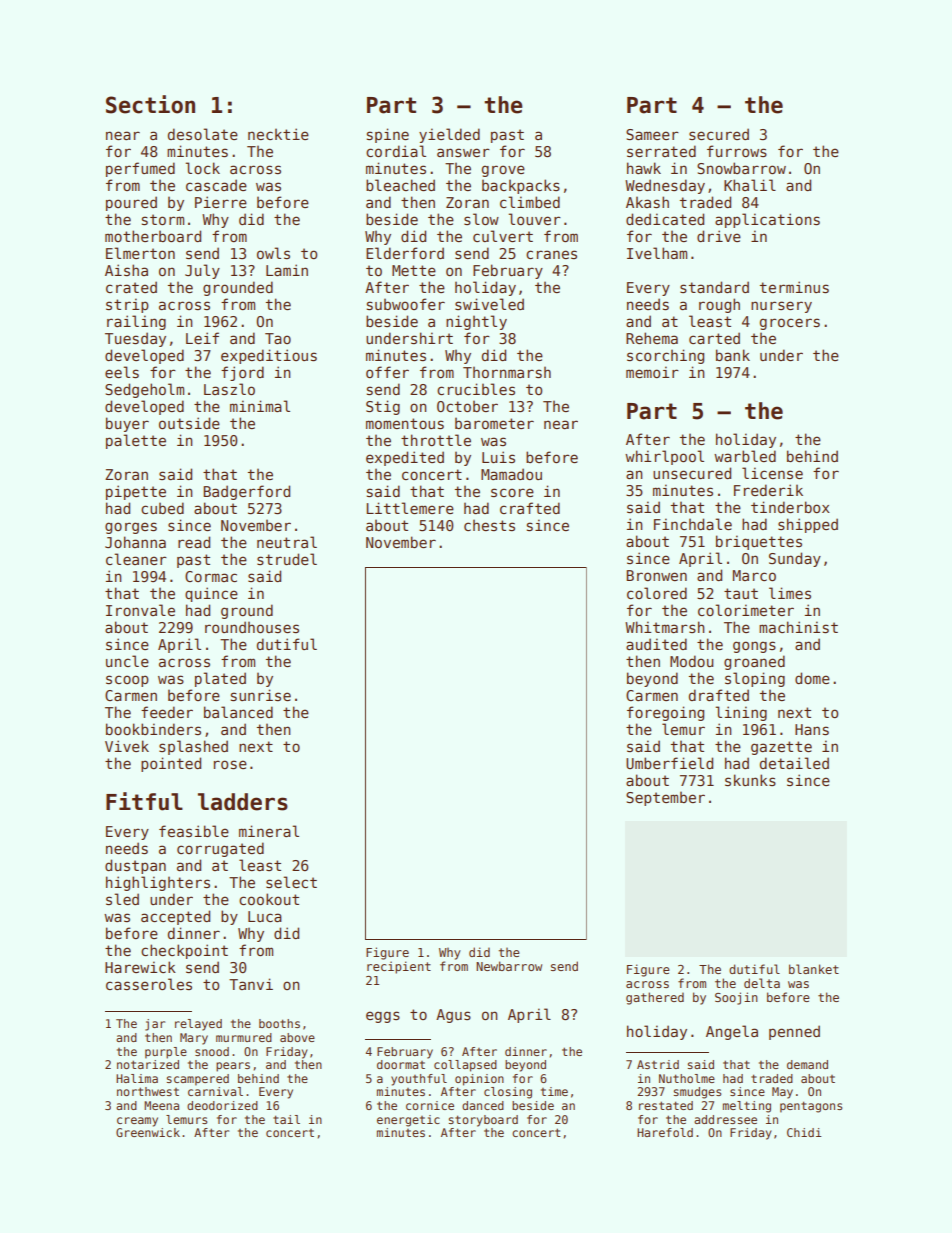 The height and width of the page is (1233, 952). I want to click on recipient, so click(399, 967).
